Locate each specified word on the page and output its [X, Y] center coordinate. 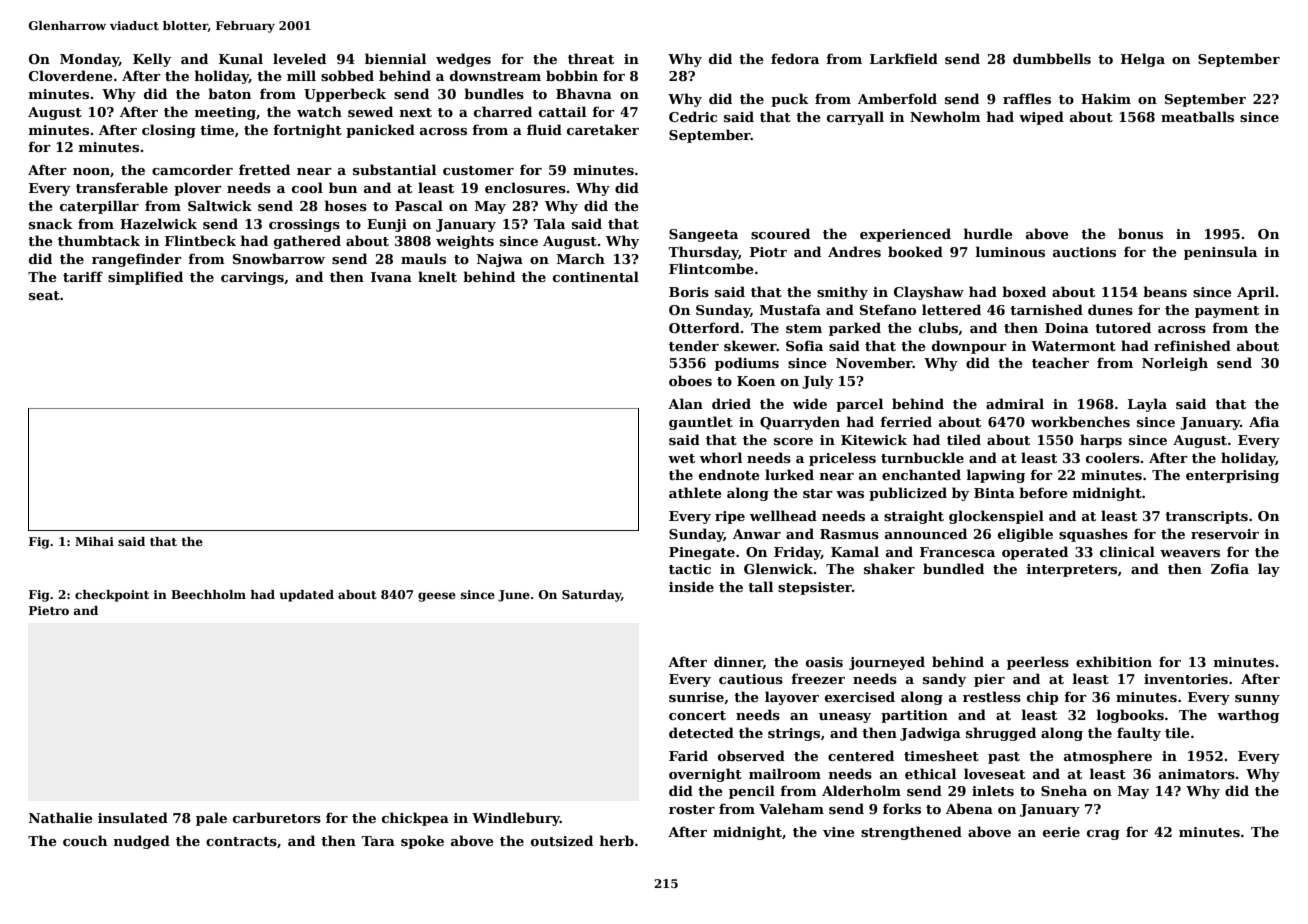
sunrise [696, 697]
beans [1165, 291]
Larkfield [904, 58]
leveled [299, 58]
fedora [795, 58]
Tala [549, 223]
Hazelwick [158, 223]
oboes [690, 380]
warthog [1248, 716]
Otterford [704, 327]
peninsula [1220, 253]
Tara [378, 841]
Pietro [49, 610]
